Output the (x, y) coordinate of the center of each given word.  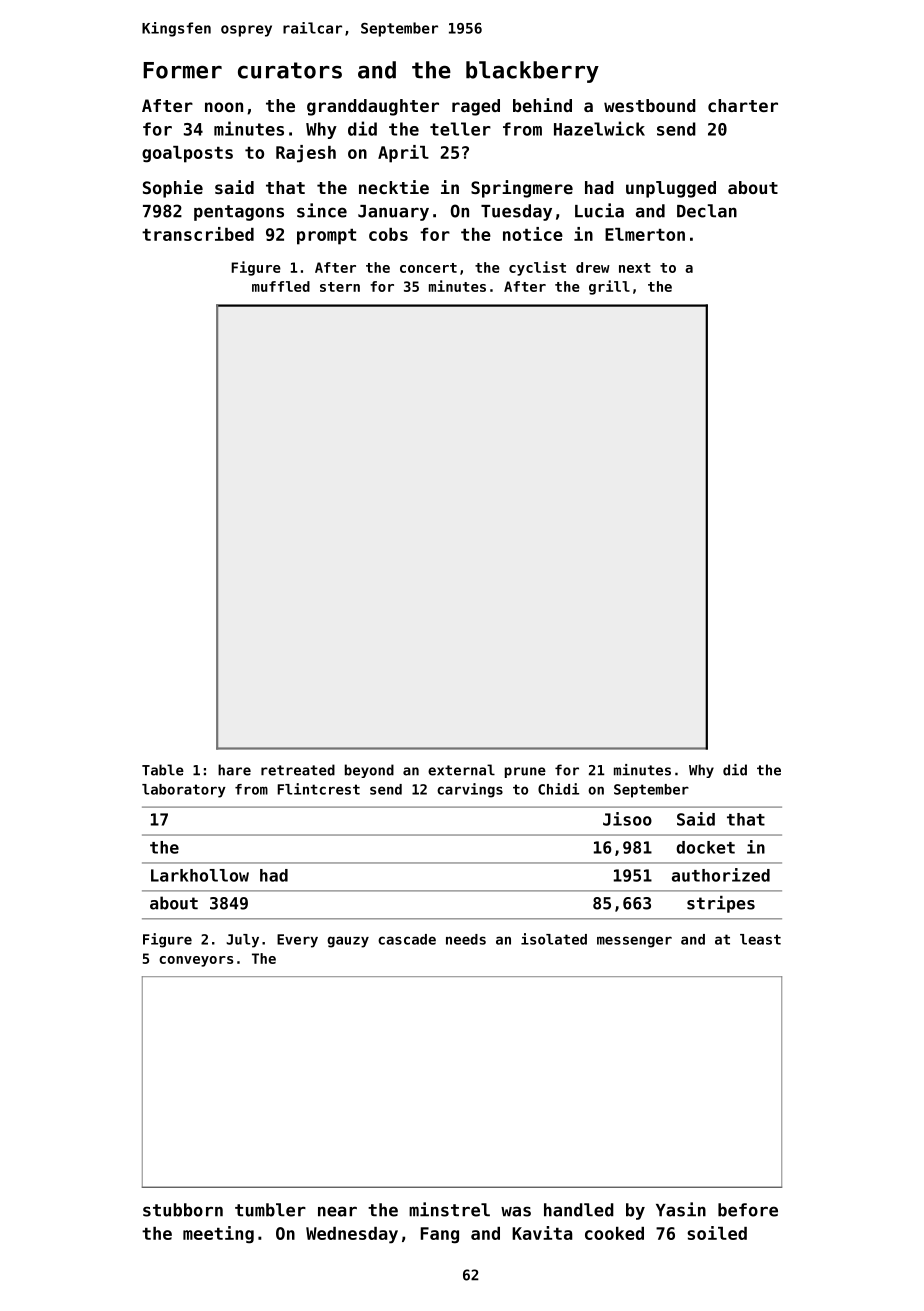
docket (706, 847)
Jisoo (627, 819)
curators (290, 70)
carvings (470, 790)
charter (743, 105)
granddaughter (373, 107)
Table (163, 770)
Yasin (681, 1209)
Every (297, 941)
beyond (369, 771)
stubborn (183, 1210)
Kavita (542, 1233)
